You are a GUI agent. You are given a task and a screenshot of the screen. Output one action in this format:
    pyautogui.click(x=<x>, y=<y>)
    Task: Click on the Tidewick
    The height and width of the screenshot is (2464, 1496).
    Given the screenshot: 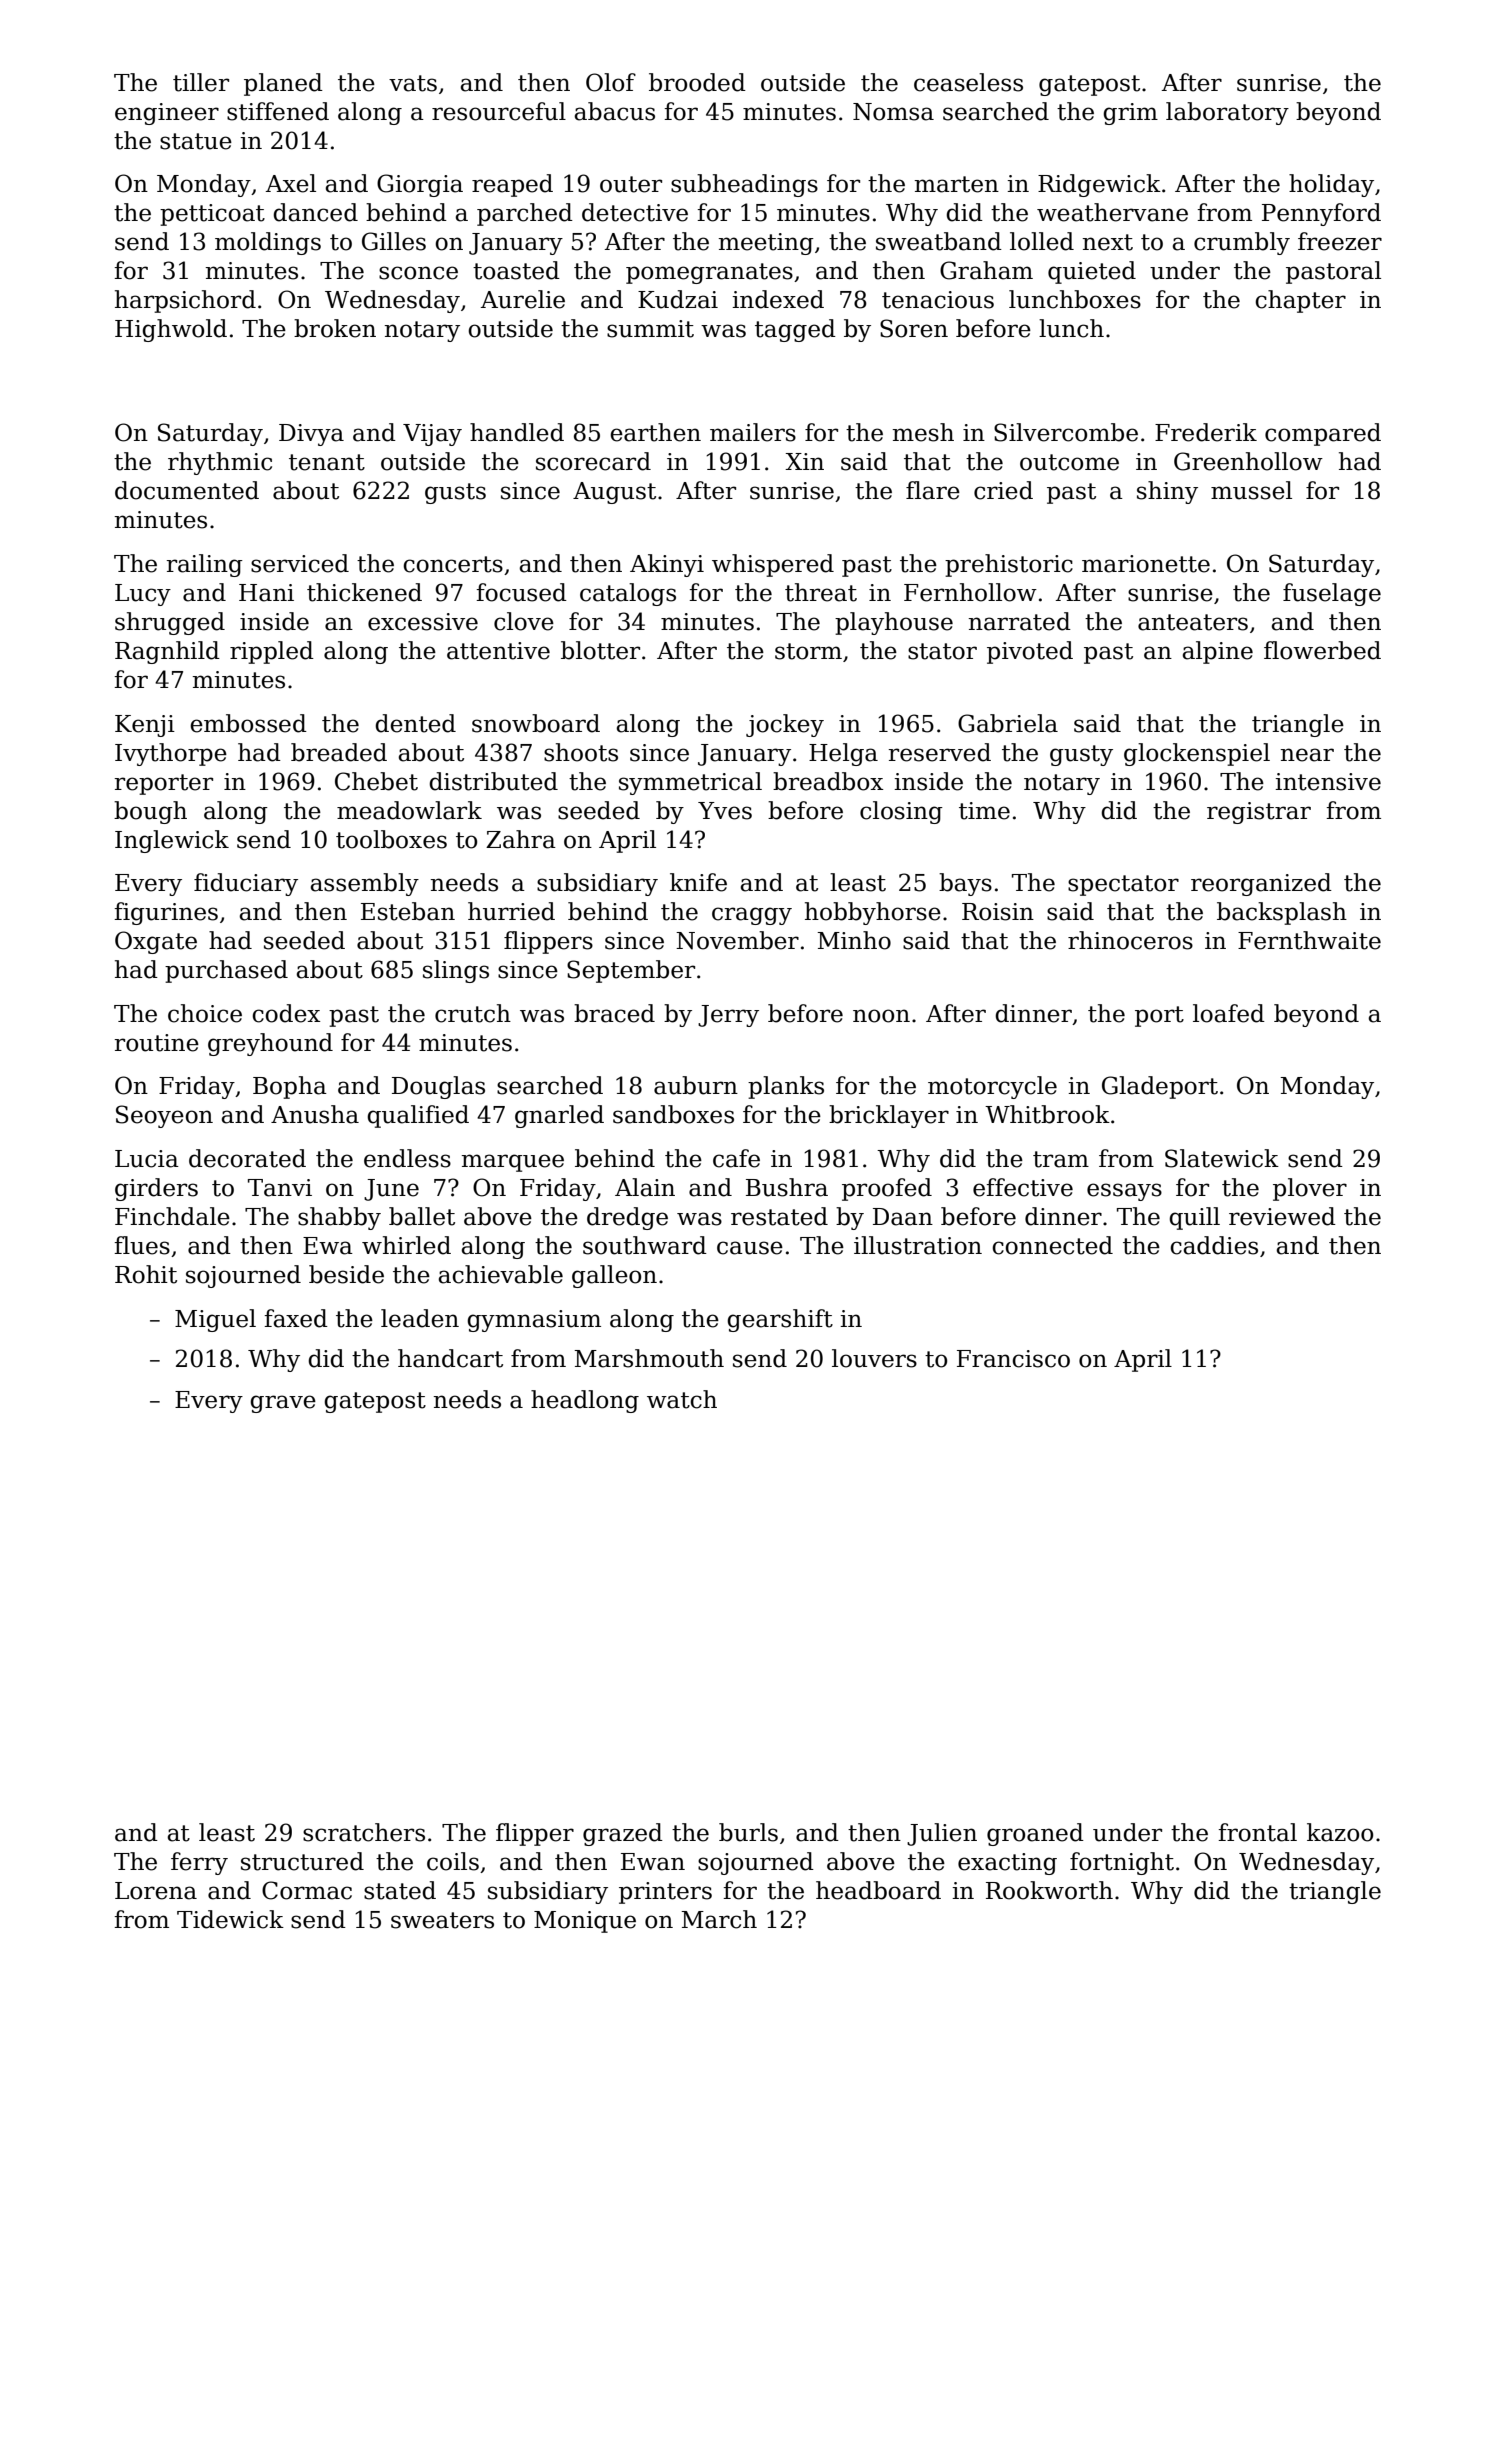 What is the action you would take?
    pyautogui.click(x=230, y=1919)
